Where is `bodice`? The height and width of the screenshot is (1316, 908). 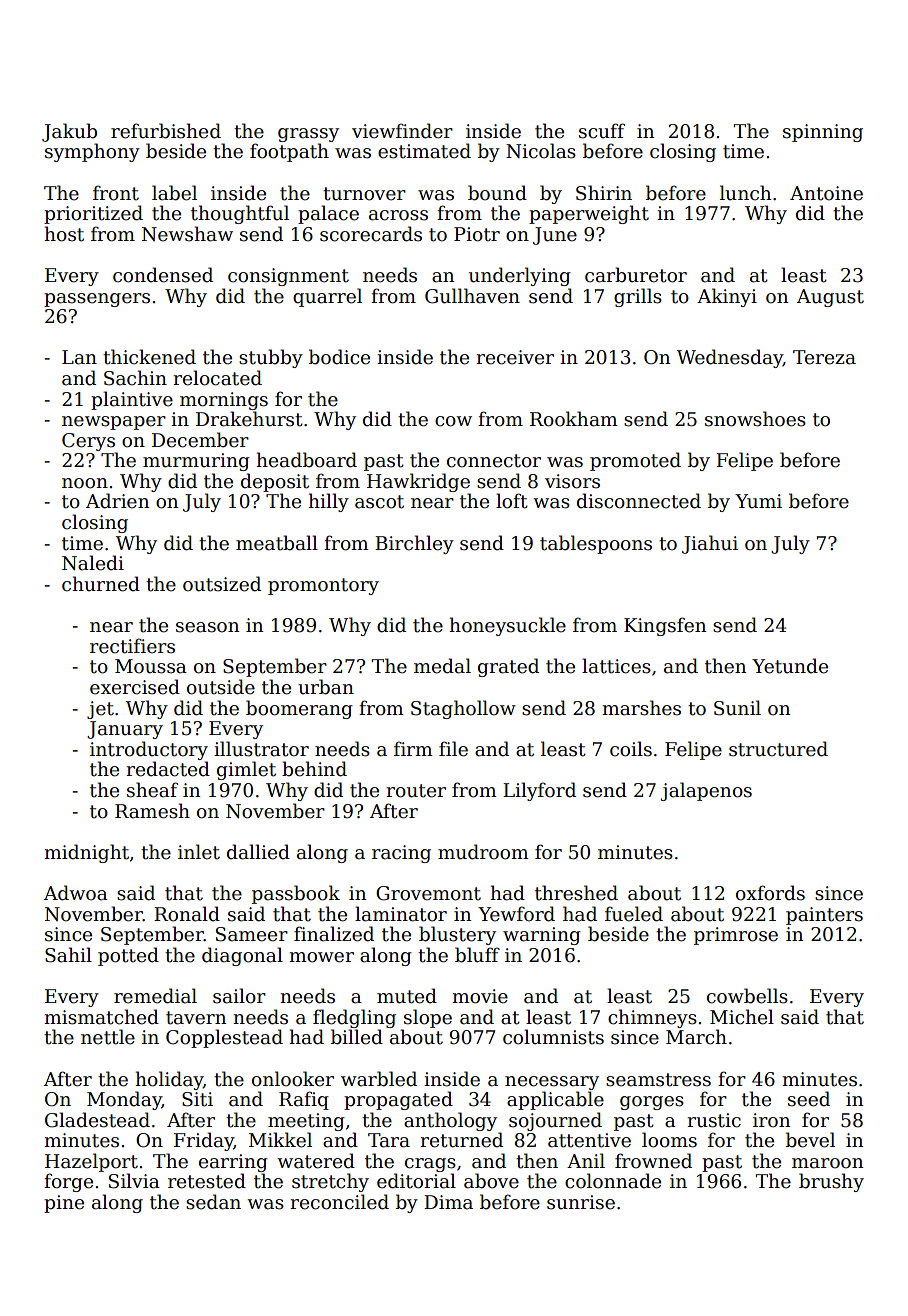 bodice is located at coordinates (339, 357).
